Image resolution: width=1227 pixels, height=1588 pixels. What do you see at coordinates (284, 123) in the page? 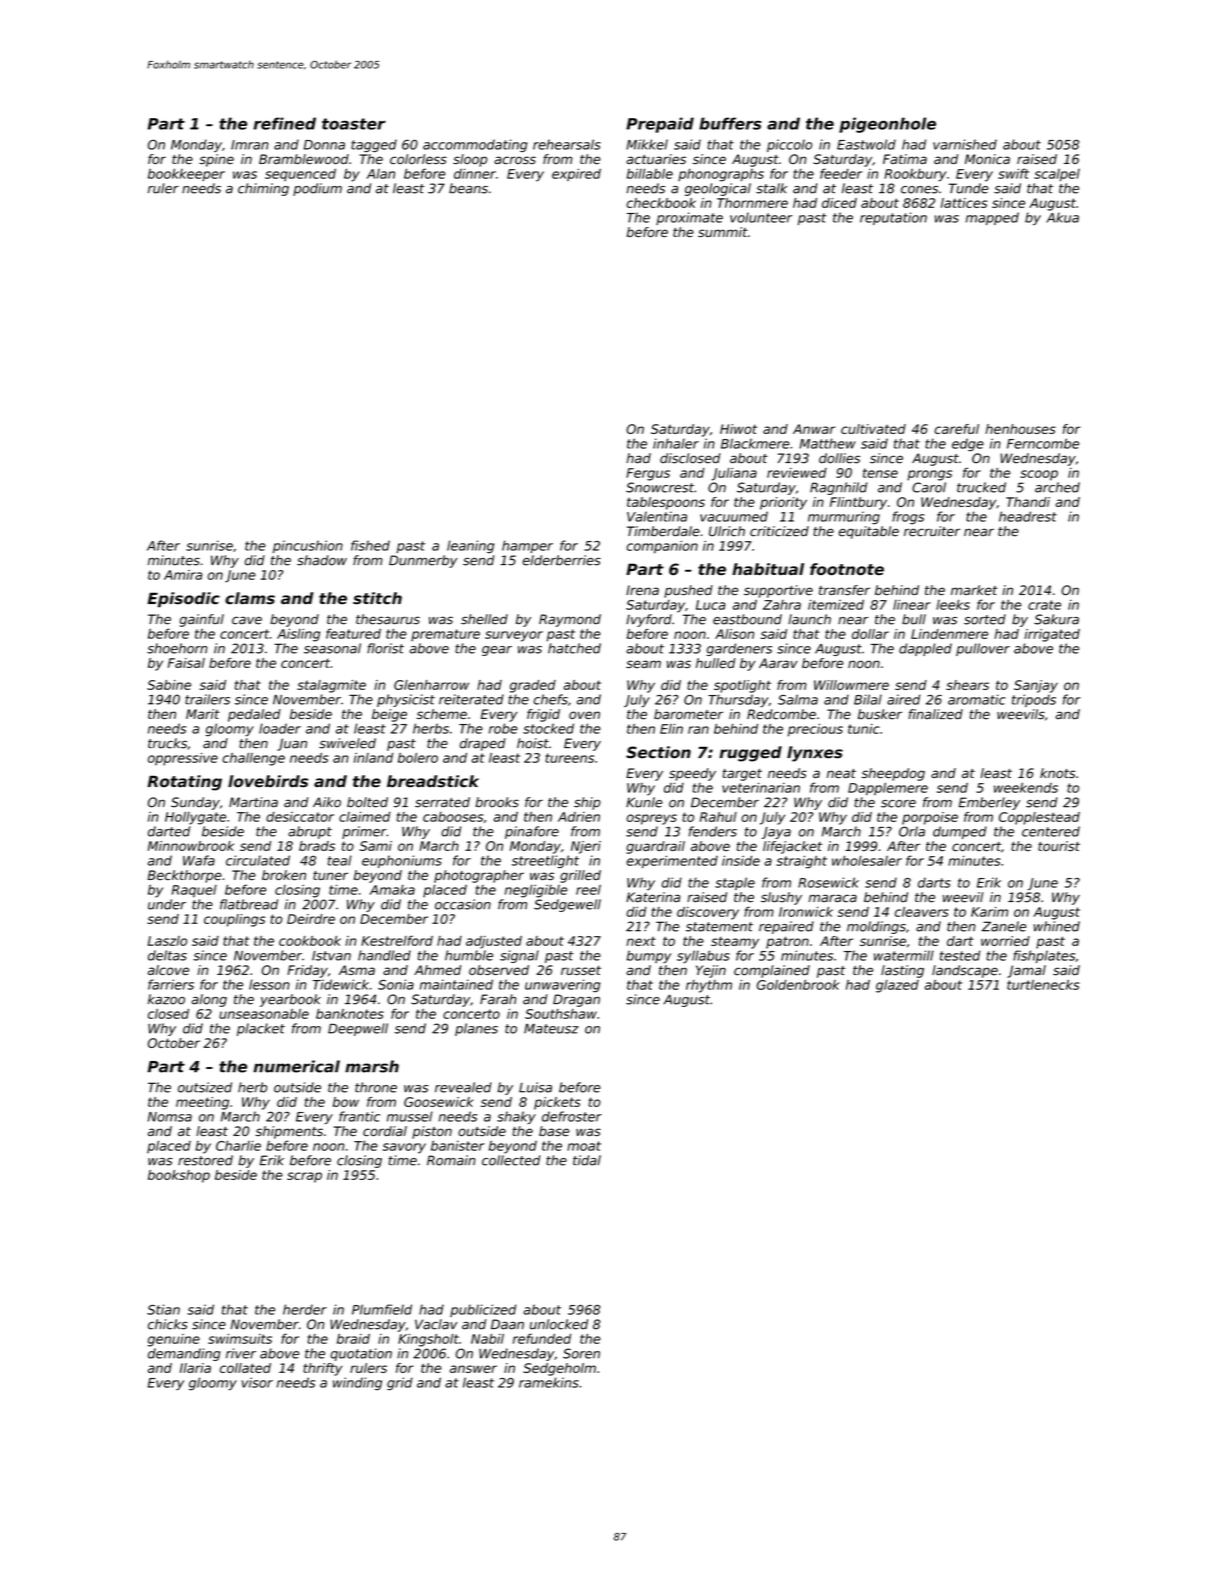
I see `refined` at bounding box center [284, 123].
